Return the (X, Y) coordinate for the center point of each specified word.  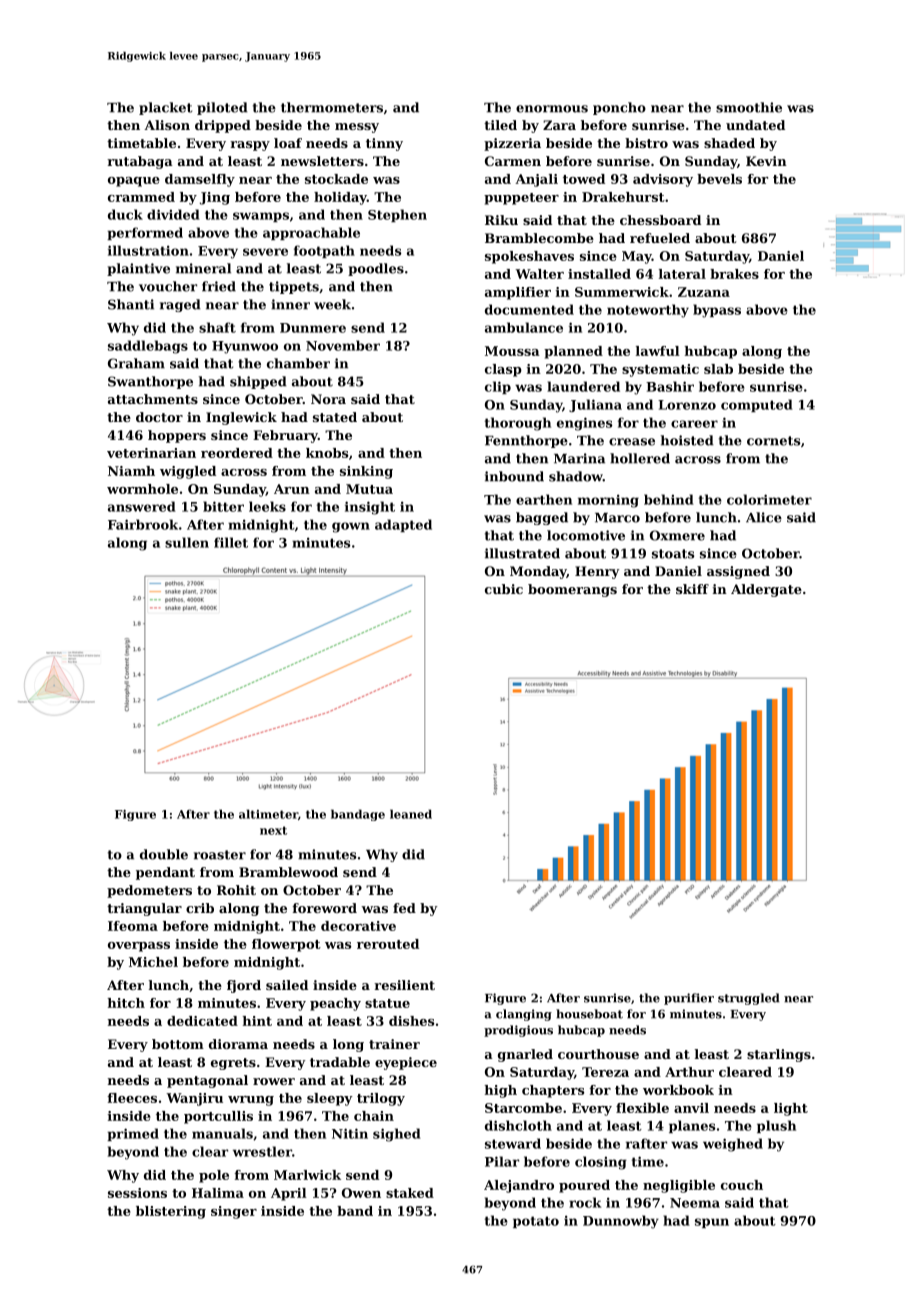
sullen (187, 542)
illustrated (522, 553)
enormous (552, 109)
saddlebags (148, 347)
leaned (411, 814)
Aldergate (766, 590)
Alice (764, 517)
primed (133, 1134)
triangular (144, 909)
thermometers (332, 107)
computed (757, 405)
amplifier (518, 293)
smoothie (749, 107)
